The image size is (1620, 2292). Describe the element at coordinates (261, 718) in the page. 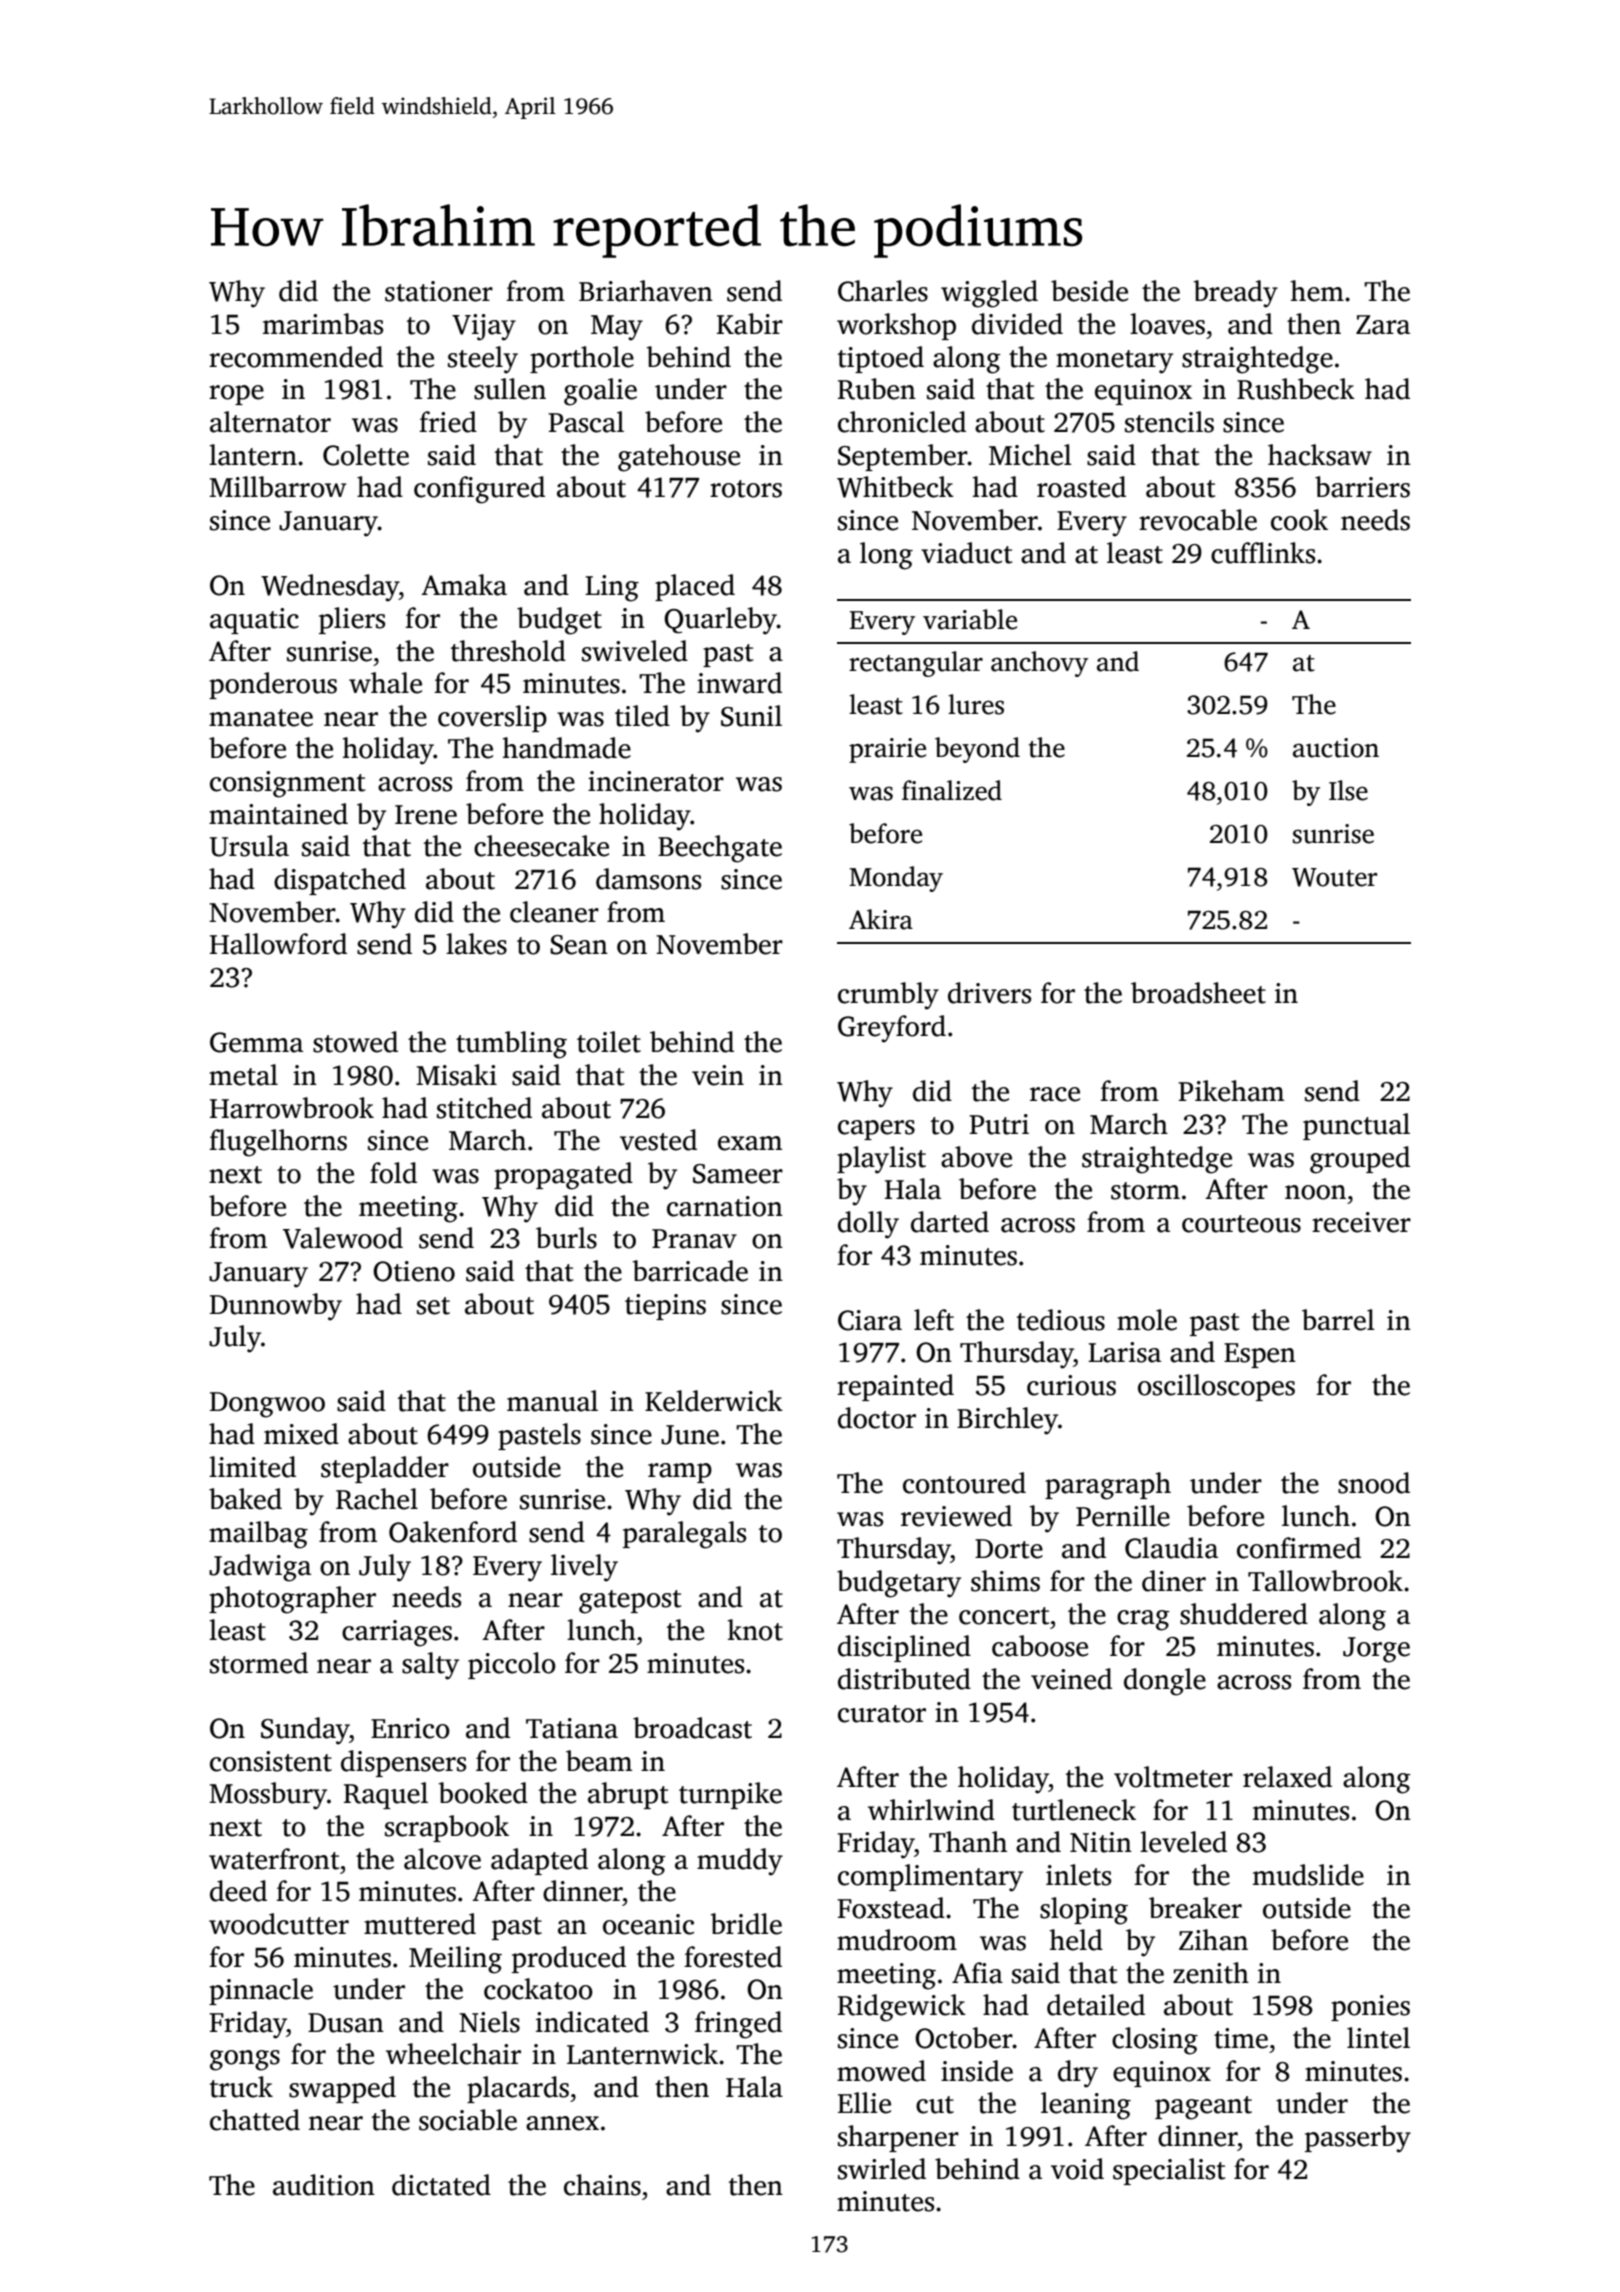

I see `manatee` at that location.
